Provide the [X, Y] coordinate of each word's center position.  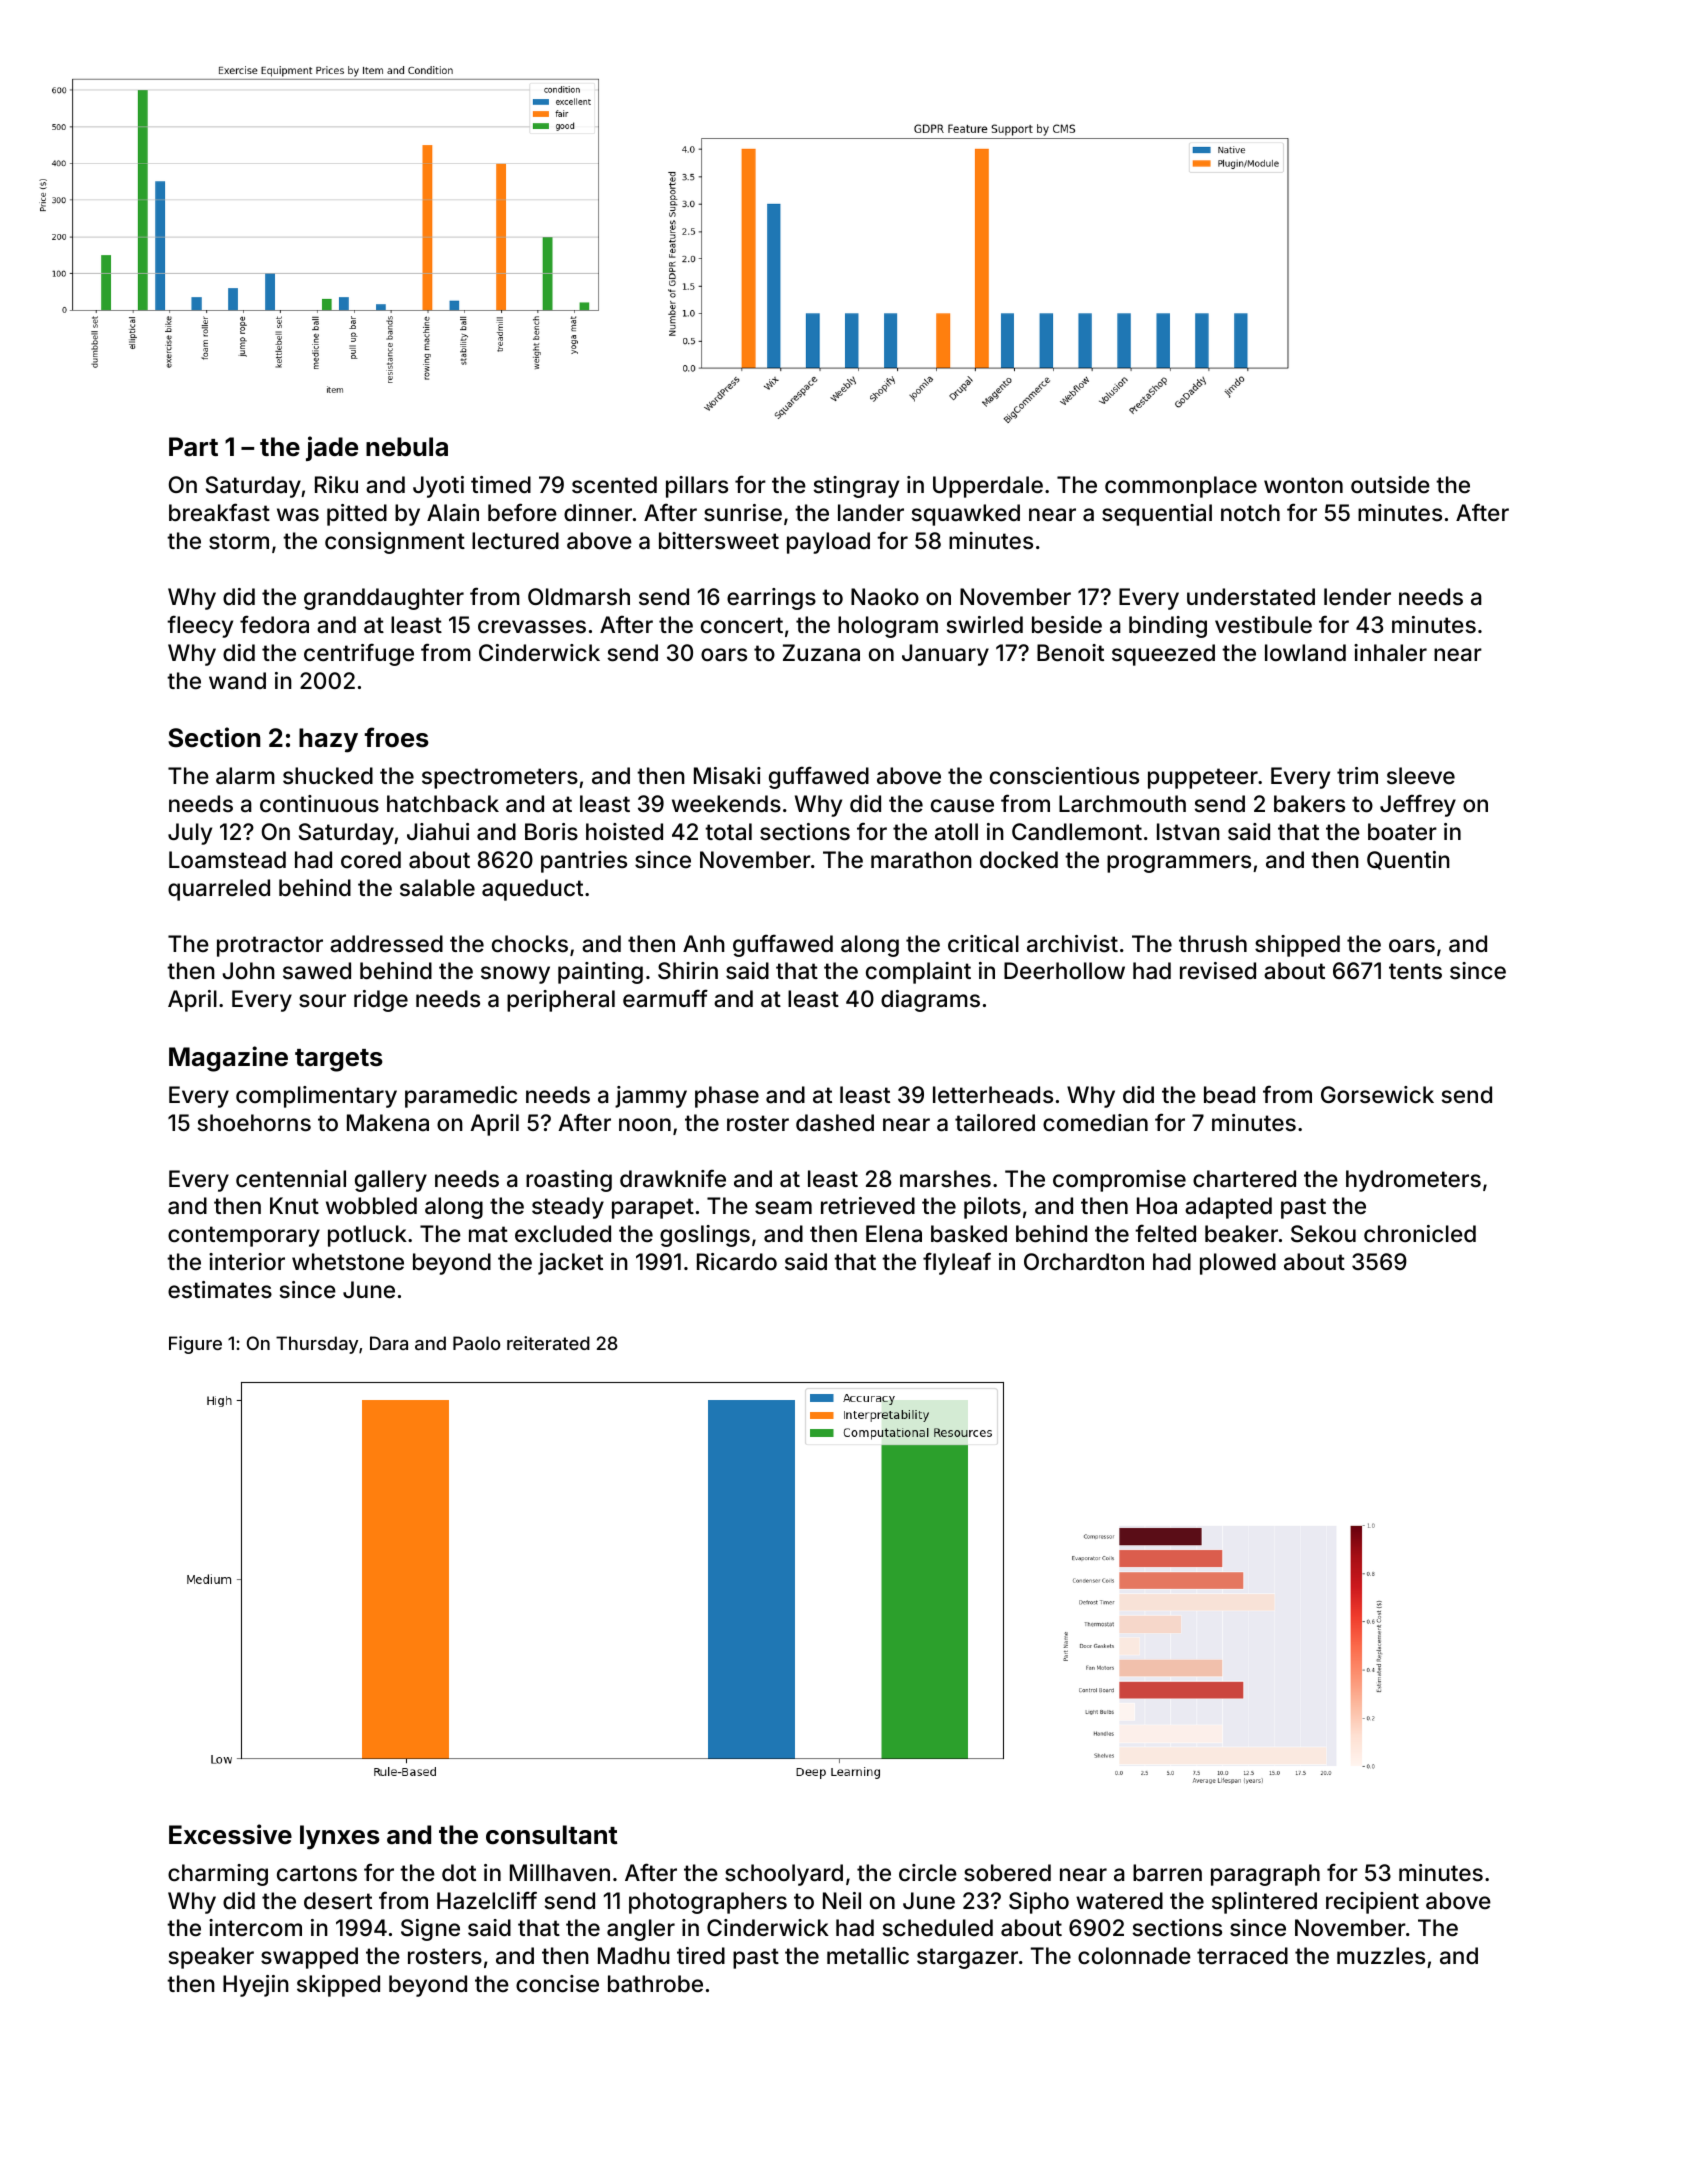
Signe [430, 1930]
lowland [1305, 653]
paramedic [461, 1097]
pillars [697, 487]
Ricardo [737, 1262]
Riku [336, 484]
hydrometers [1413, 1181]
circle [928, 1872]
